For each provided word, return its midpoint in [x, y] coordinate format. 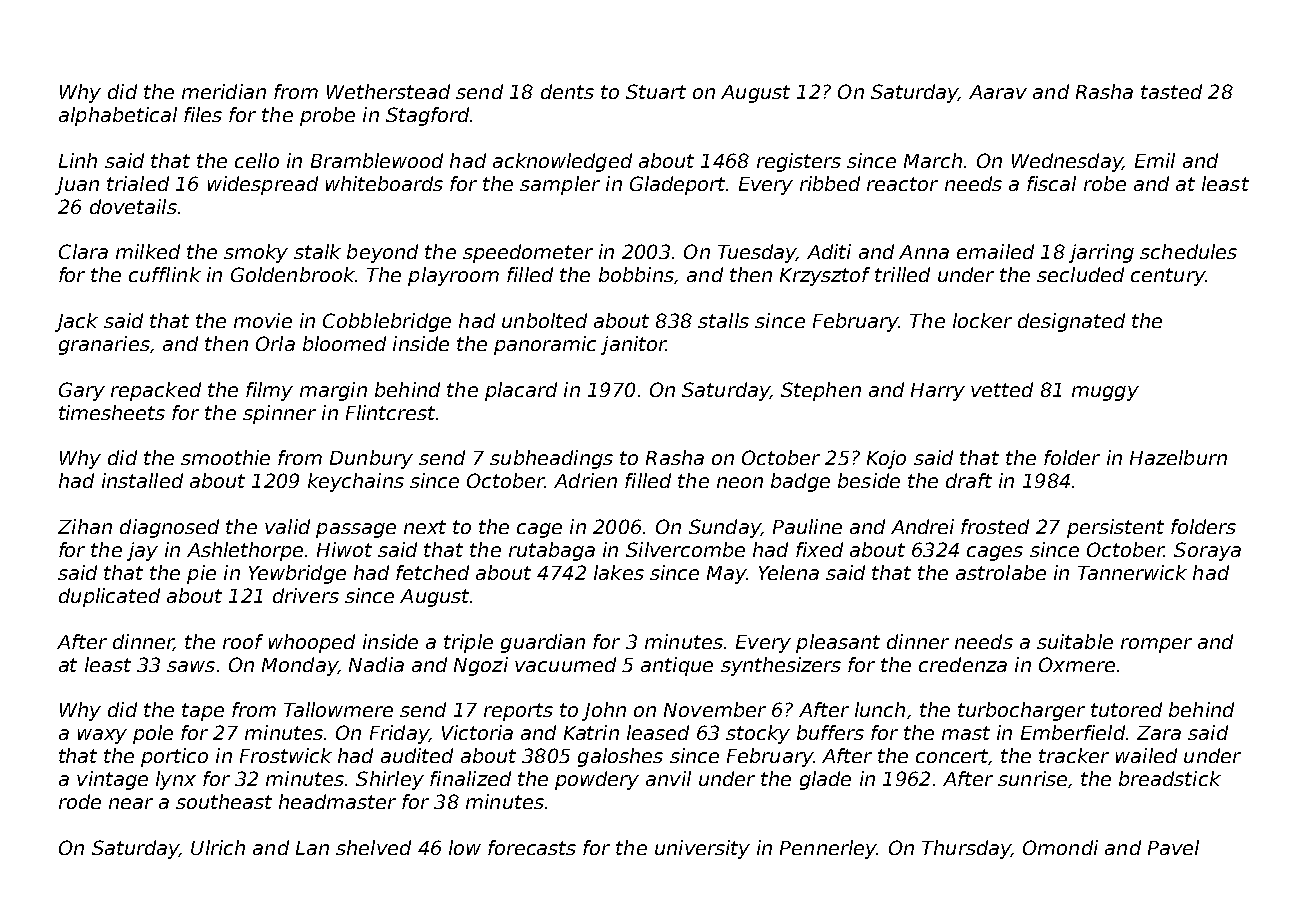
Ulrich [218, 847]
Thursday [966, 849]
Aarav [998, 92]
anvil [668, 778]
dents [567, 91]
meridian [224, 91]
